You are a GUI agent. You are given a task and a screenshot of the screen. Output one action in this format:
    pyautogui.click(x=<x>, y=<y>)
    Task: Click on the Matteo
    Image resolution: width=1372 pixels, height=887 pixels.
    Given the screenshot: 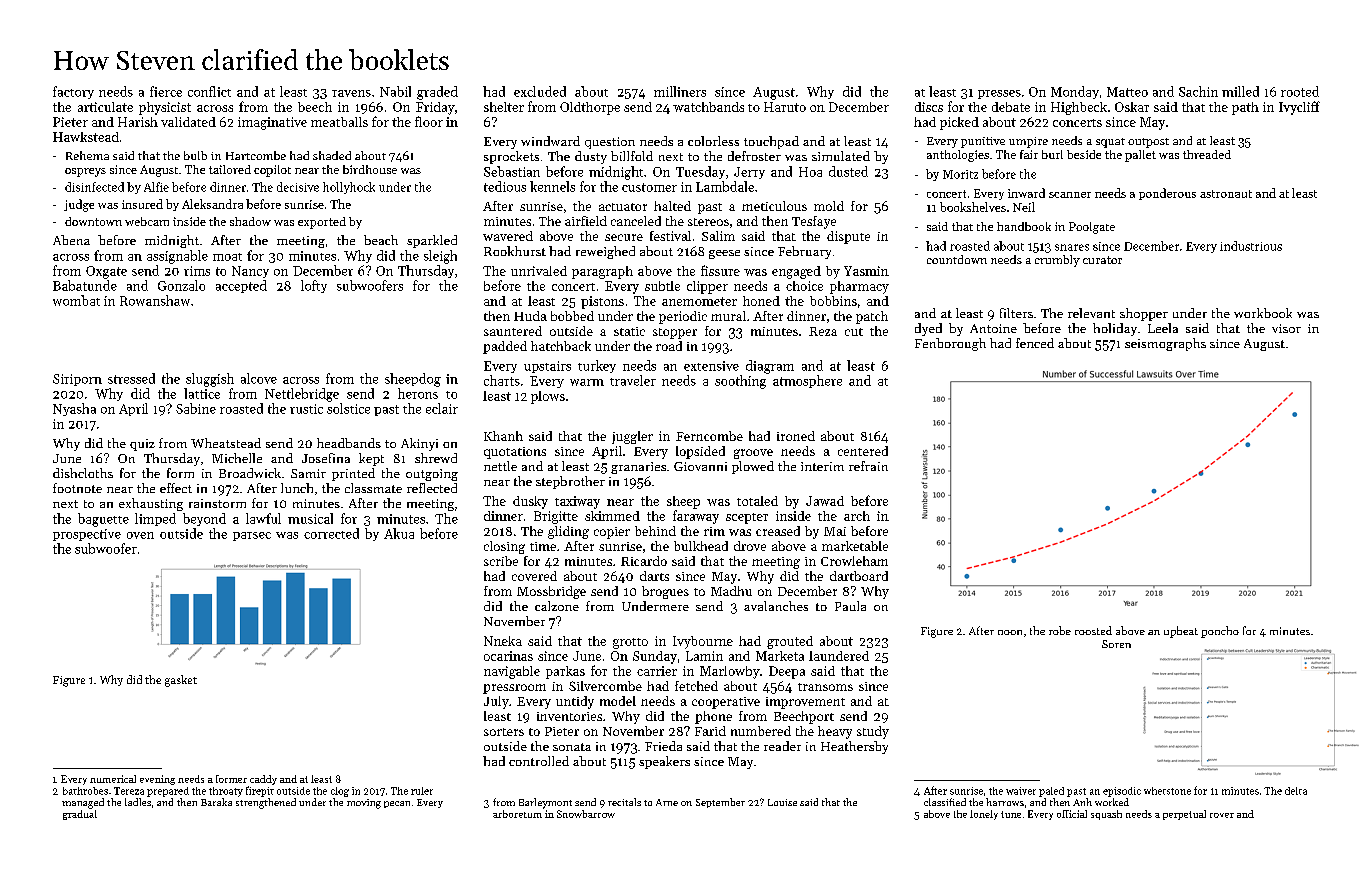 What is the action you would take?
    pyautogui.click(x=1127, y=92)
